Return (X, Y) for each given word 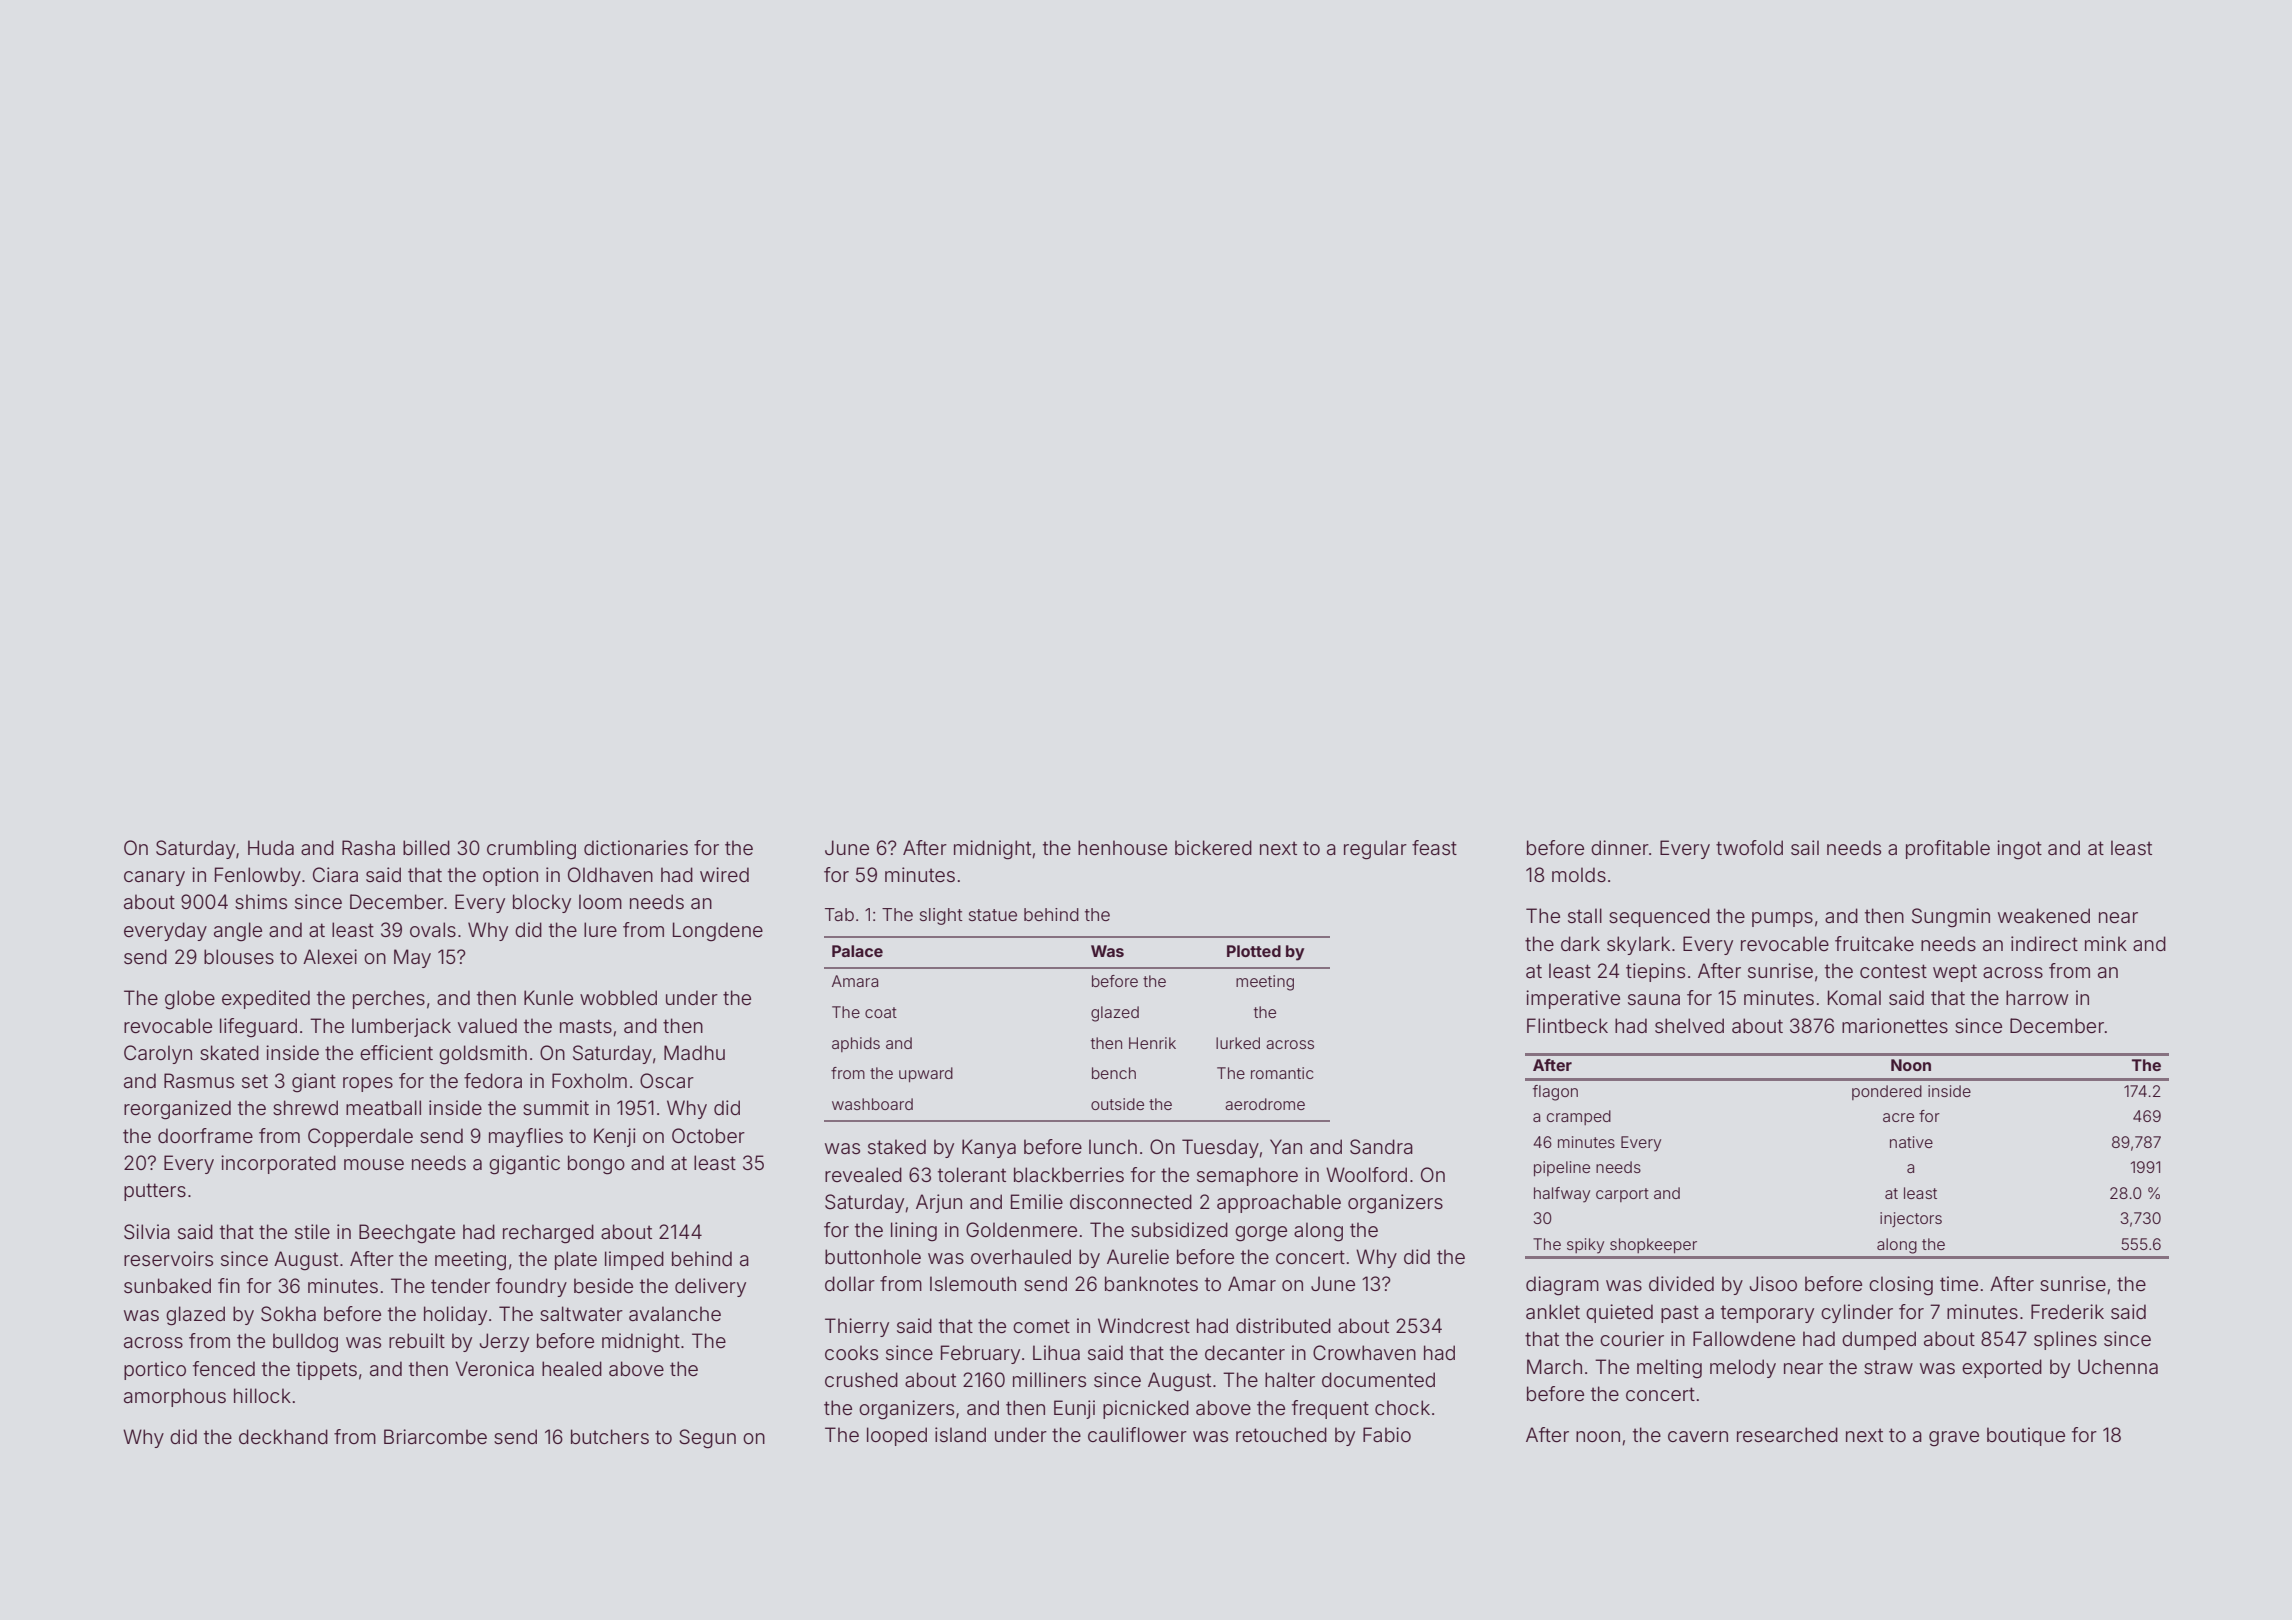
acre (1898, 1117)
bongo (596, 1165)
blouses (239, 956)
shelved (1689, 1025)
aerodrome (1265, 1104)
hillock (262, 1395)
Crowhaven (1364, 1352)
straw (1888, 1367)
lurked (1238, 1043)
